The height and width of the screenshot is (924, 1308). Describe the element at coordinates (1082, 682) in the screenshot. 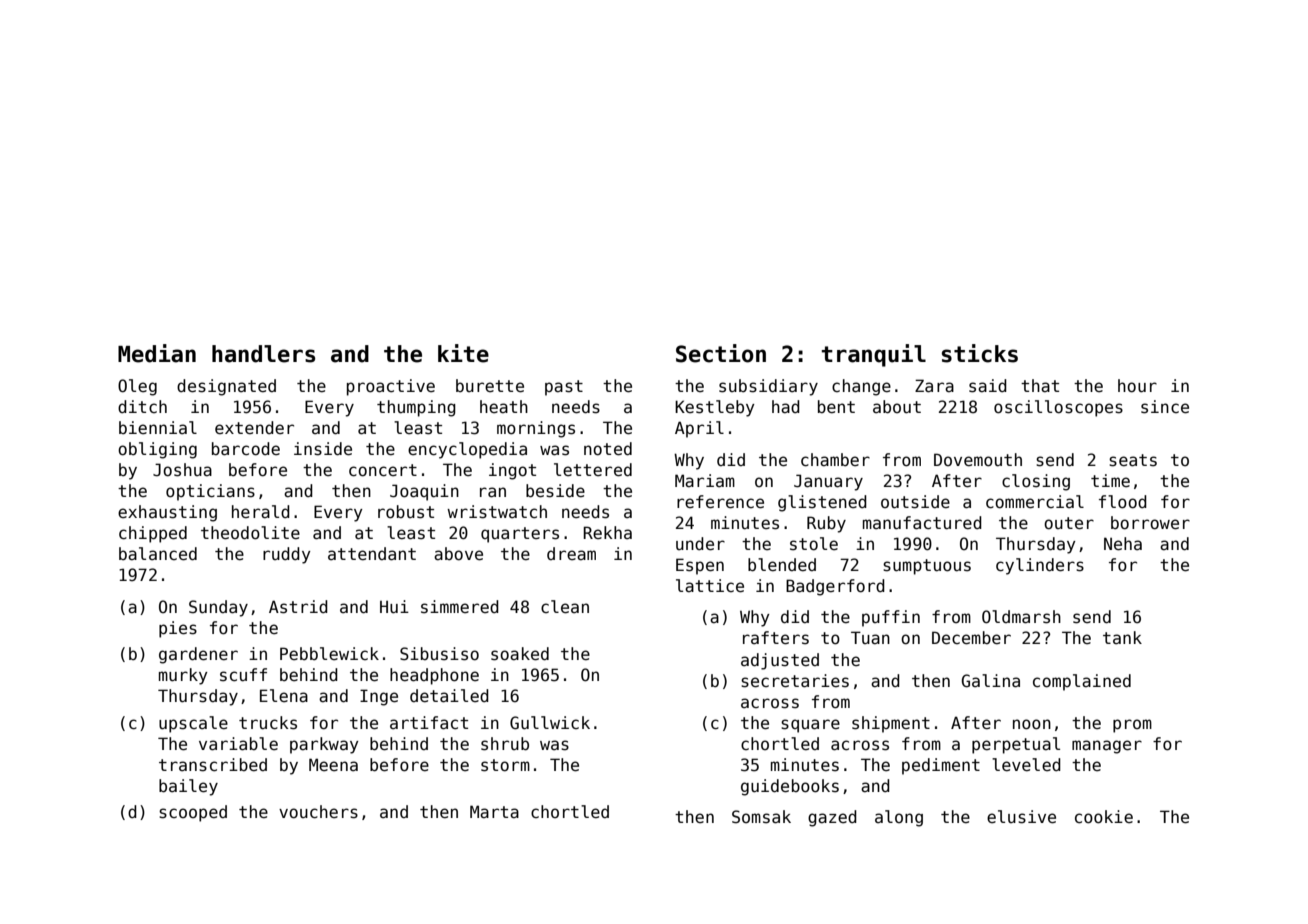

I see `complained` at that location.
